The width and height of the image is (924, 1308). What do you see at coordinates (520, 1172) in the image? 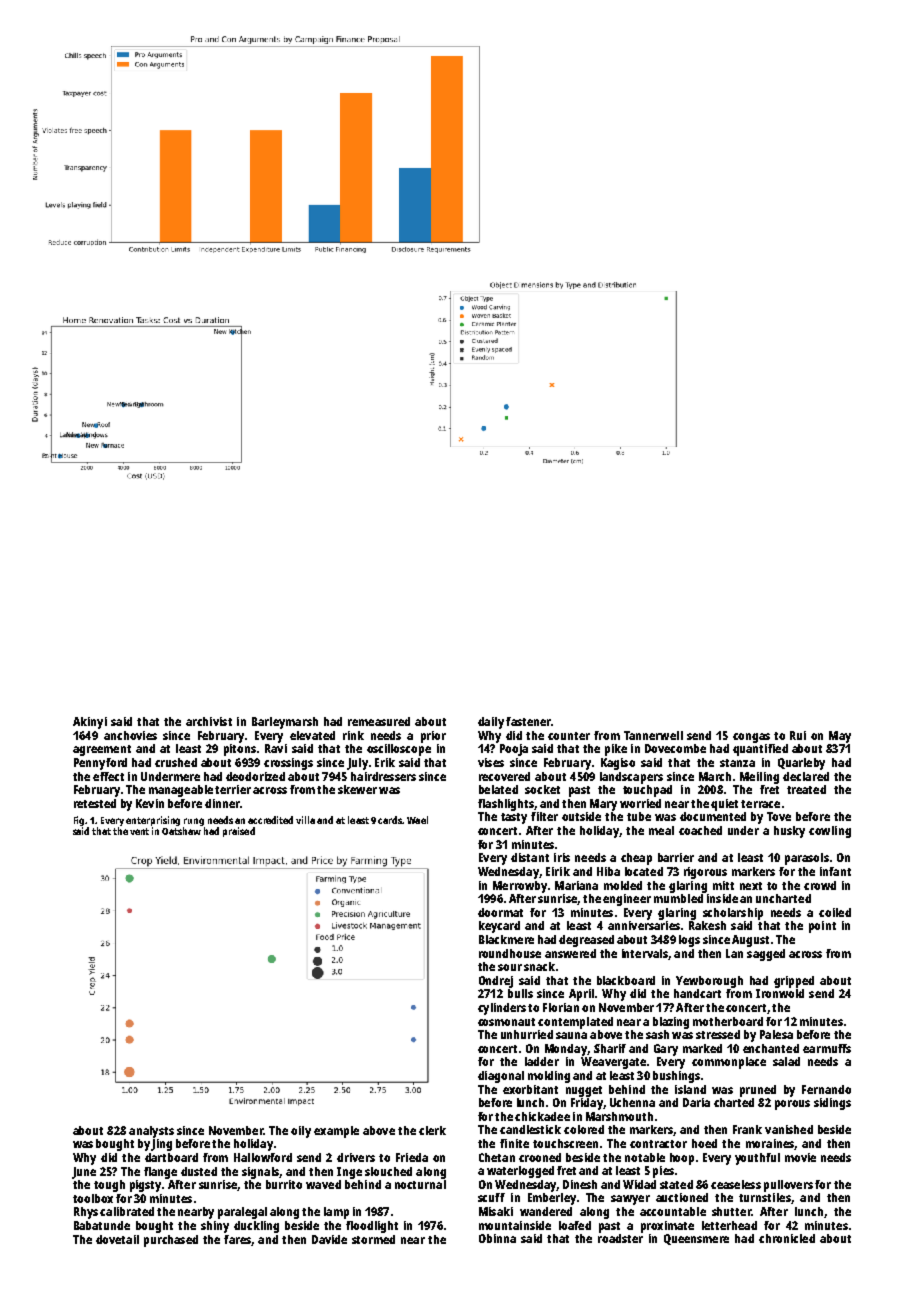
I see `waterlogged` at bounding box center [520, 1172].
